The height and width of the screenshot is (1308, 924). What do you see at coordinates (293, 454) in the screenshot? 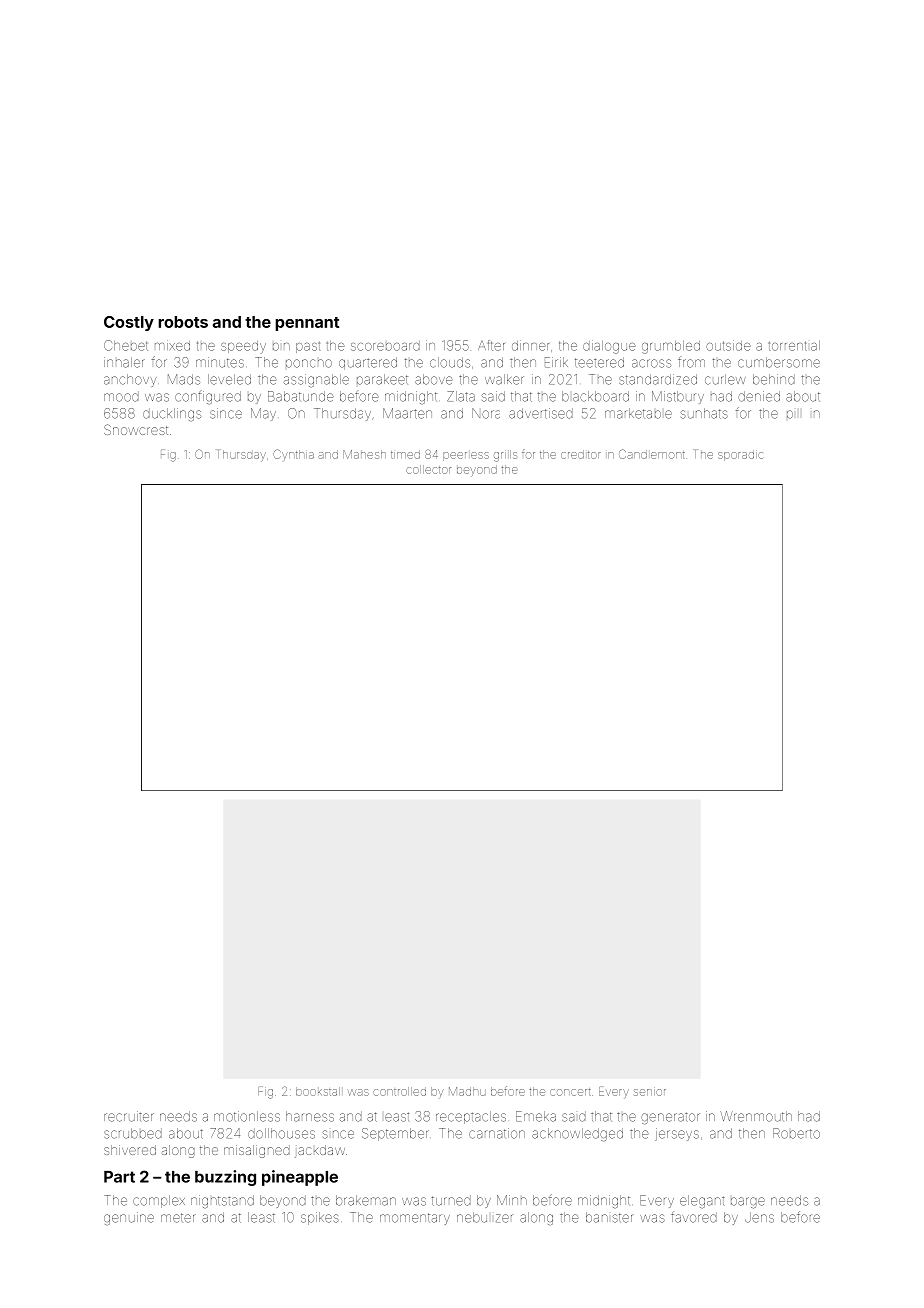
I see `Cynthia` at bounding box center [293, 454].
